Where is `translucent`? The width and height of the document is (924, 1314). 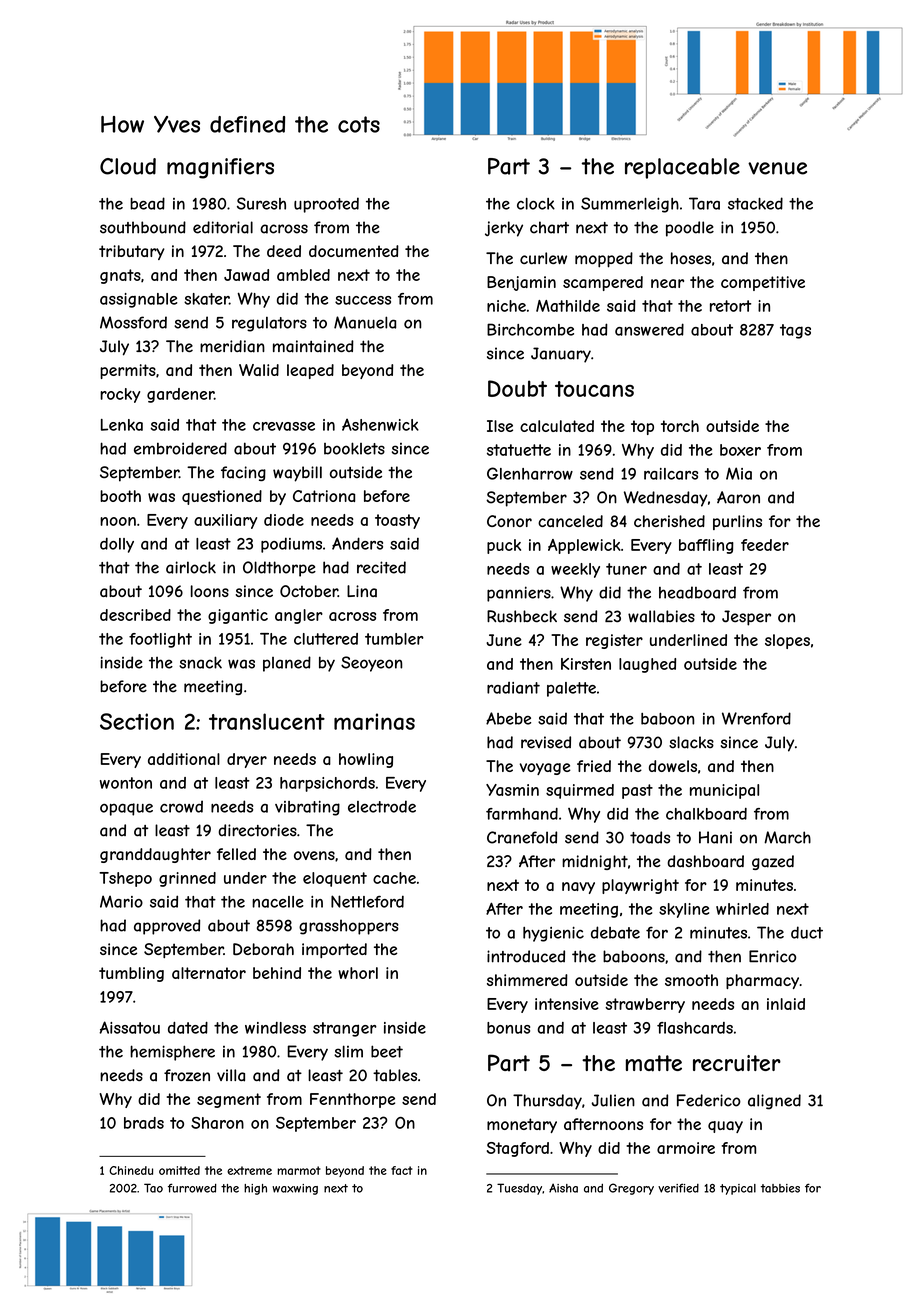
translucent is located at coordinates (267, 721).
